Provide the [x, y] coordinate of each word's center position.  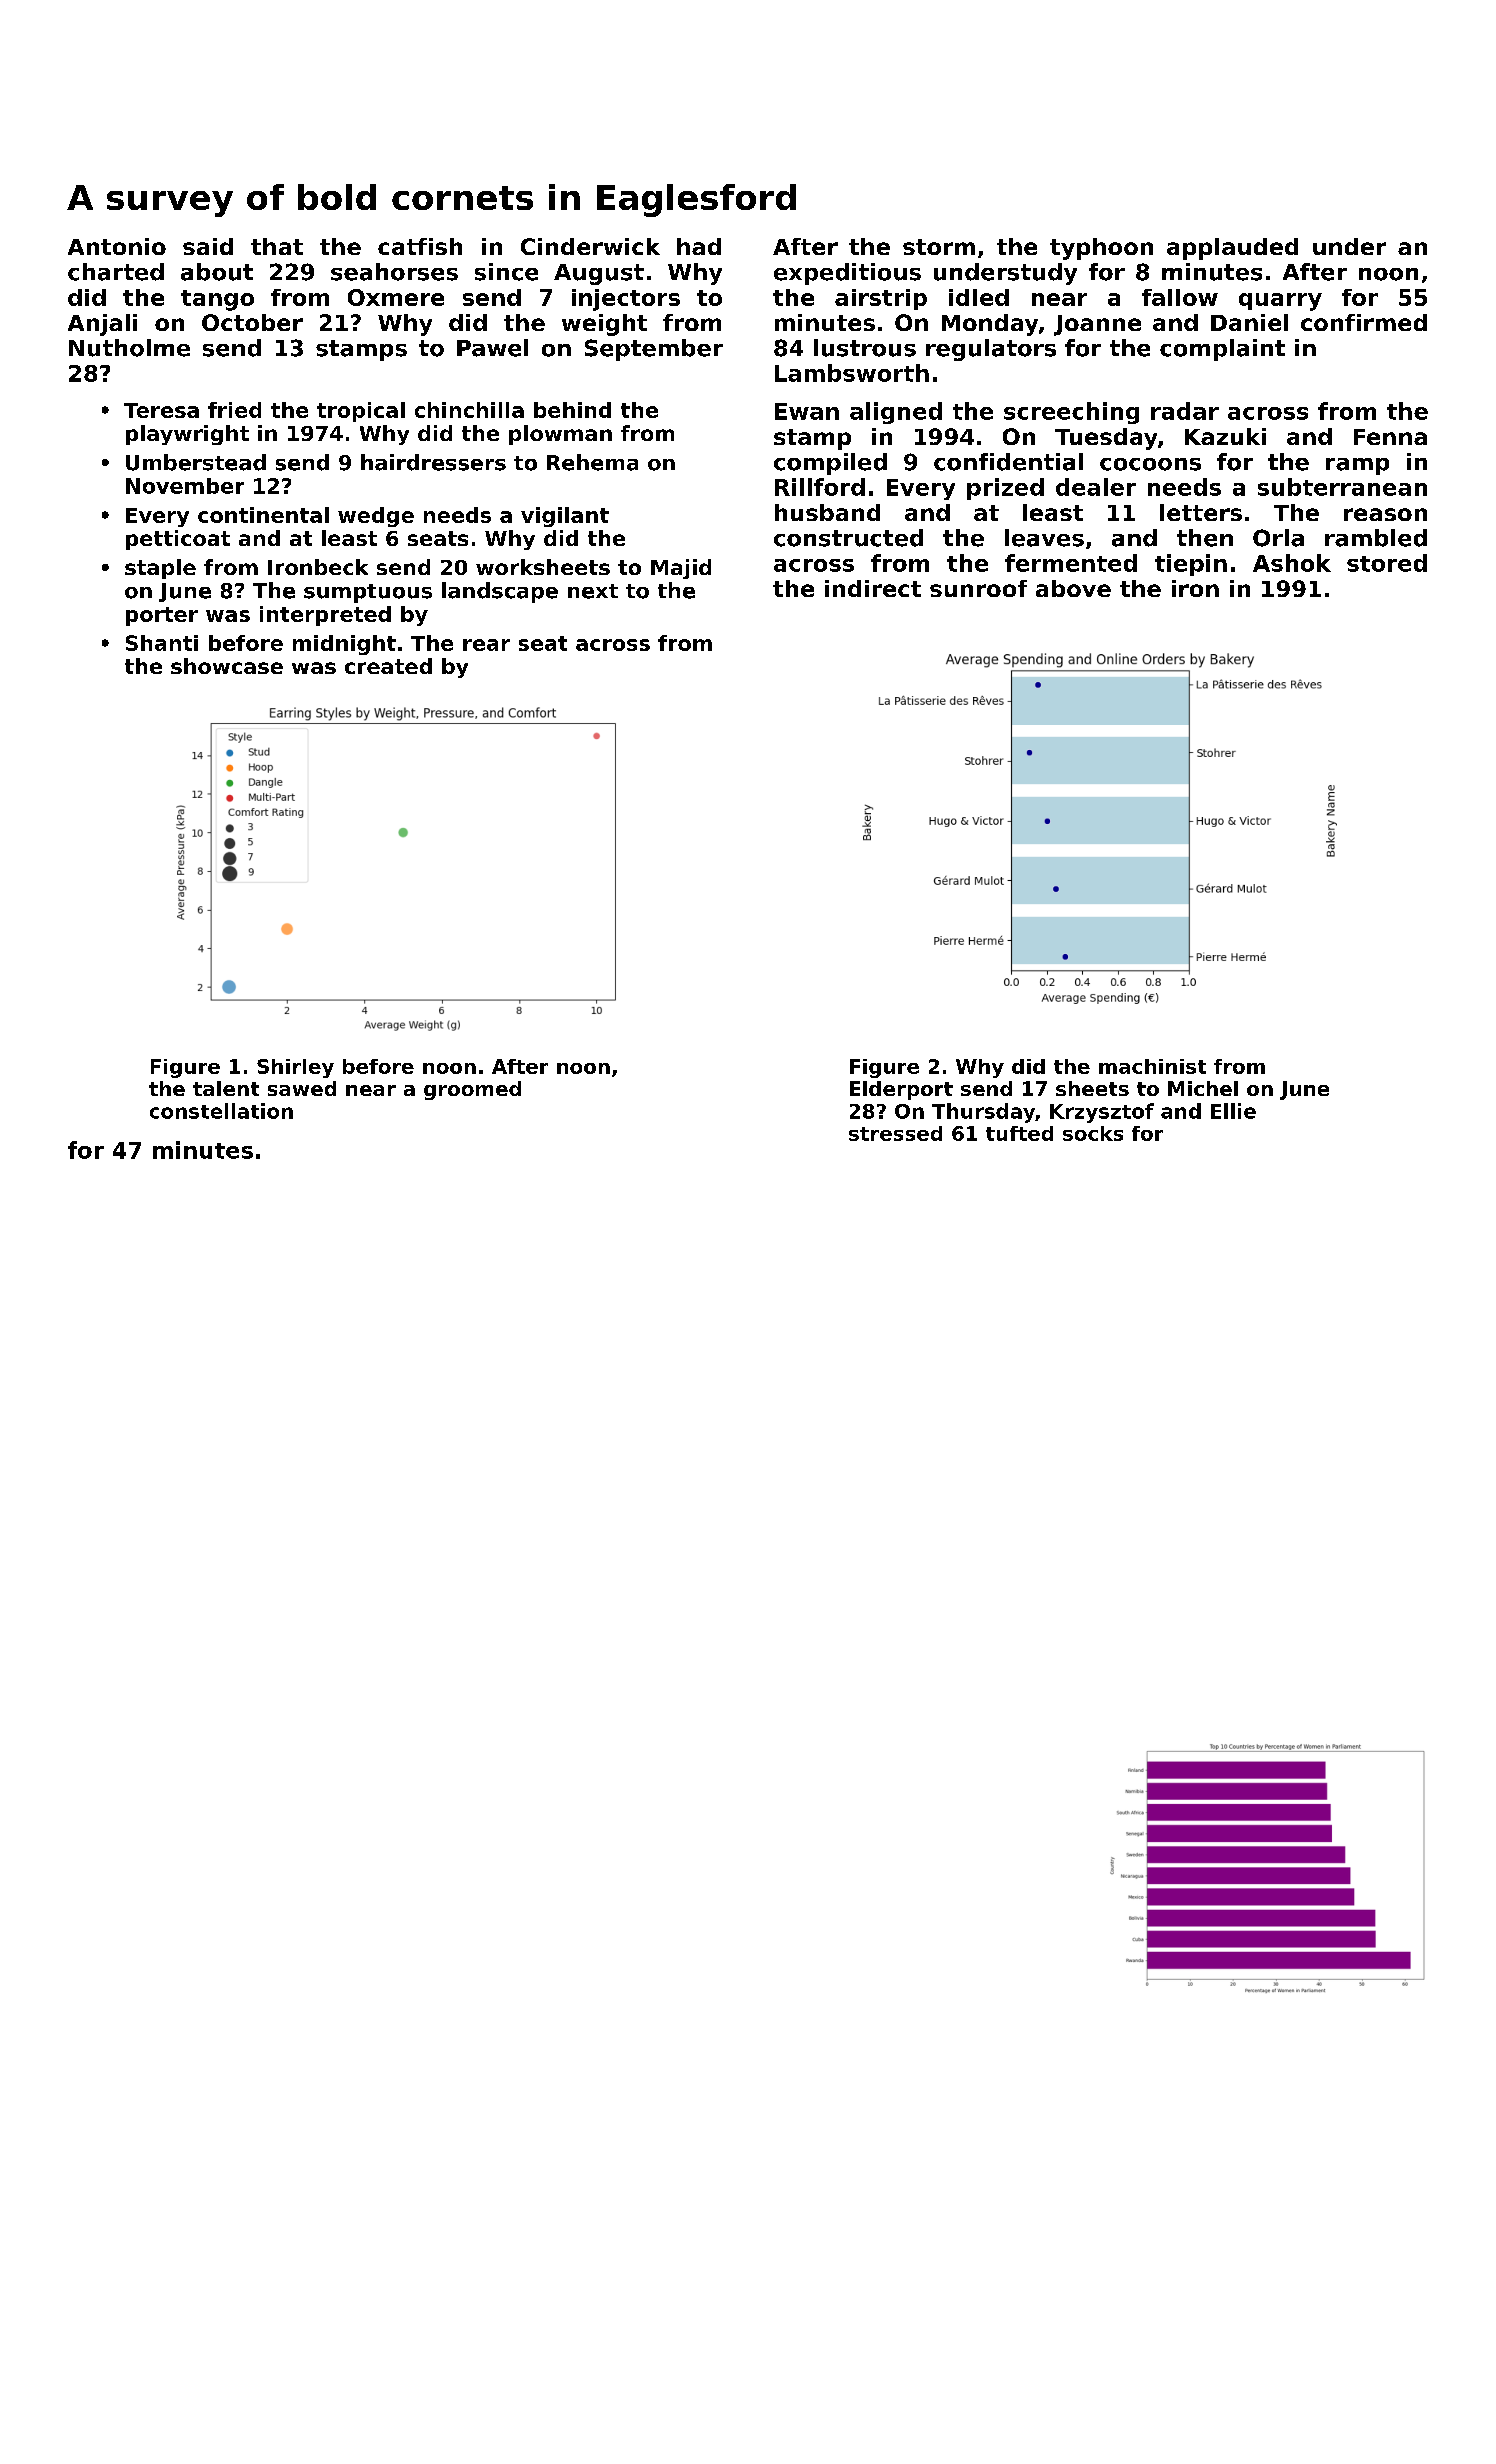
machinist [1152, 1066]
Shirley [295, 1068]
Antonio [117, 246]
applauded [1232, 249]
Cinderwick [590, 246]
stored [1387, 563]
